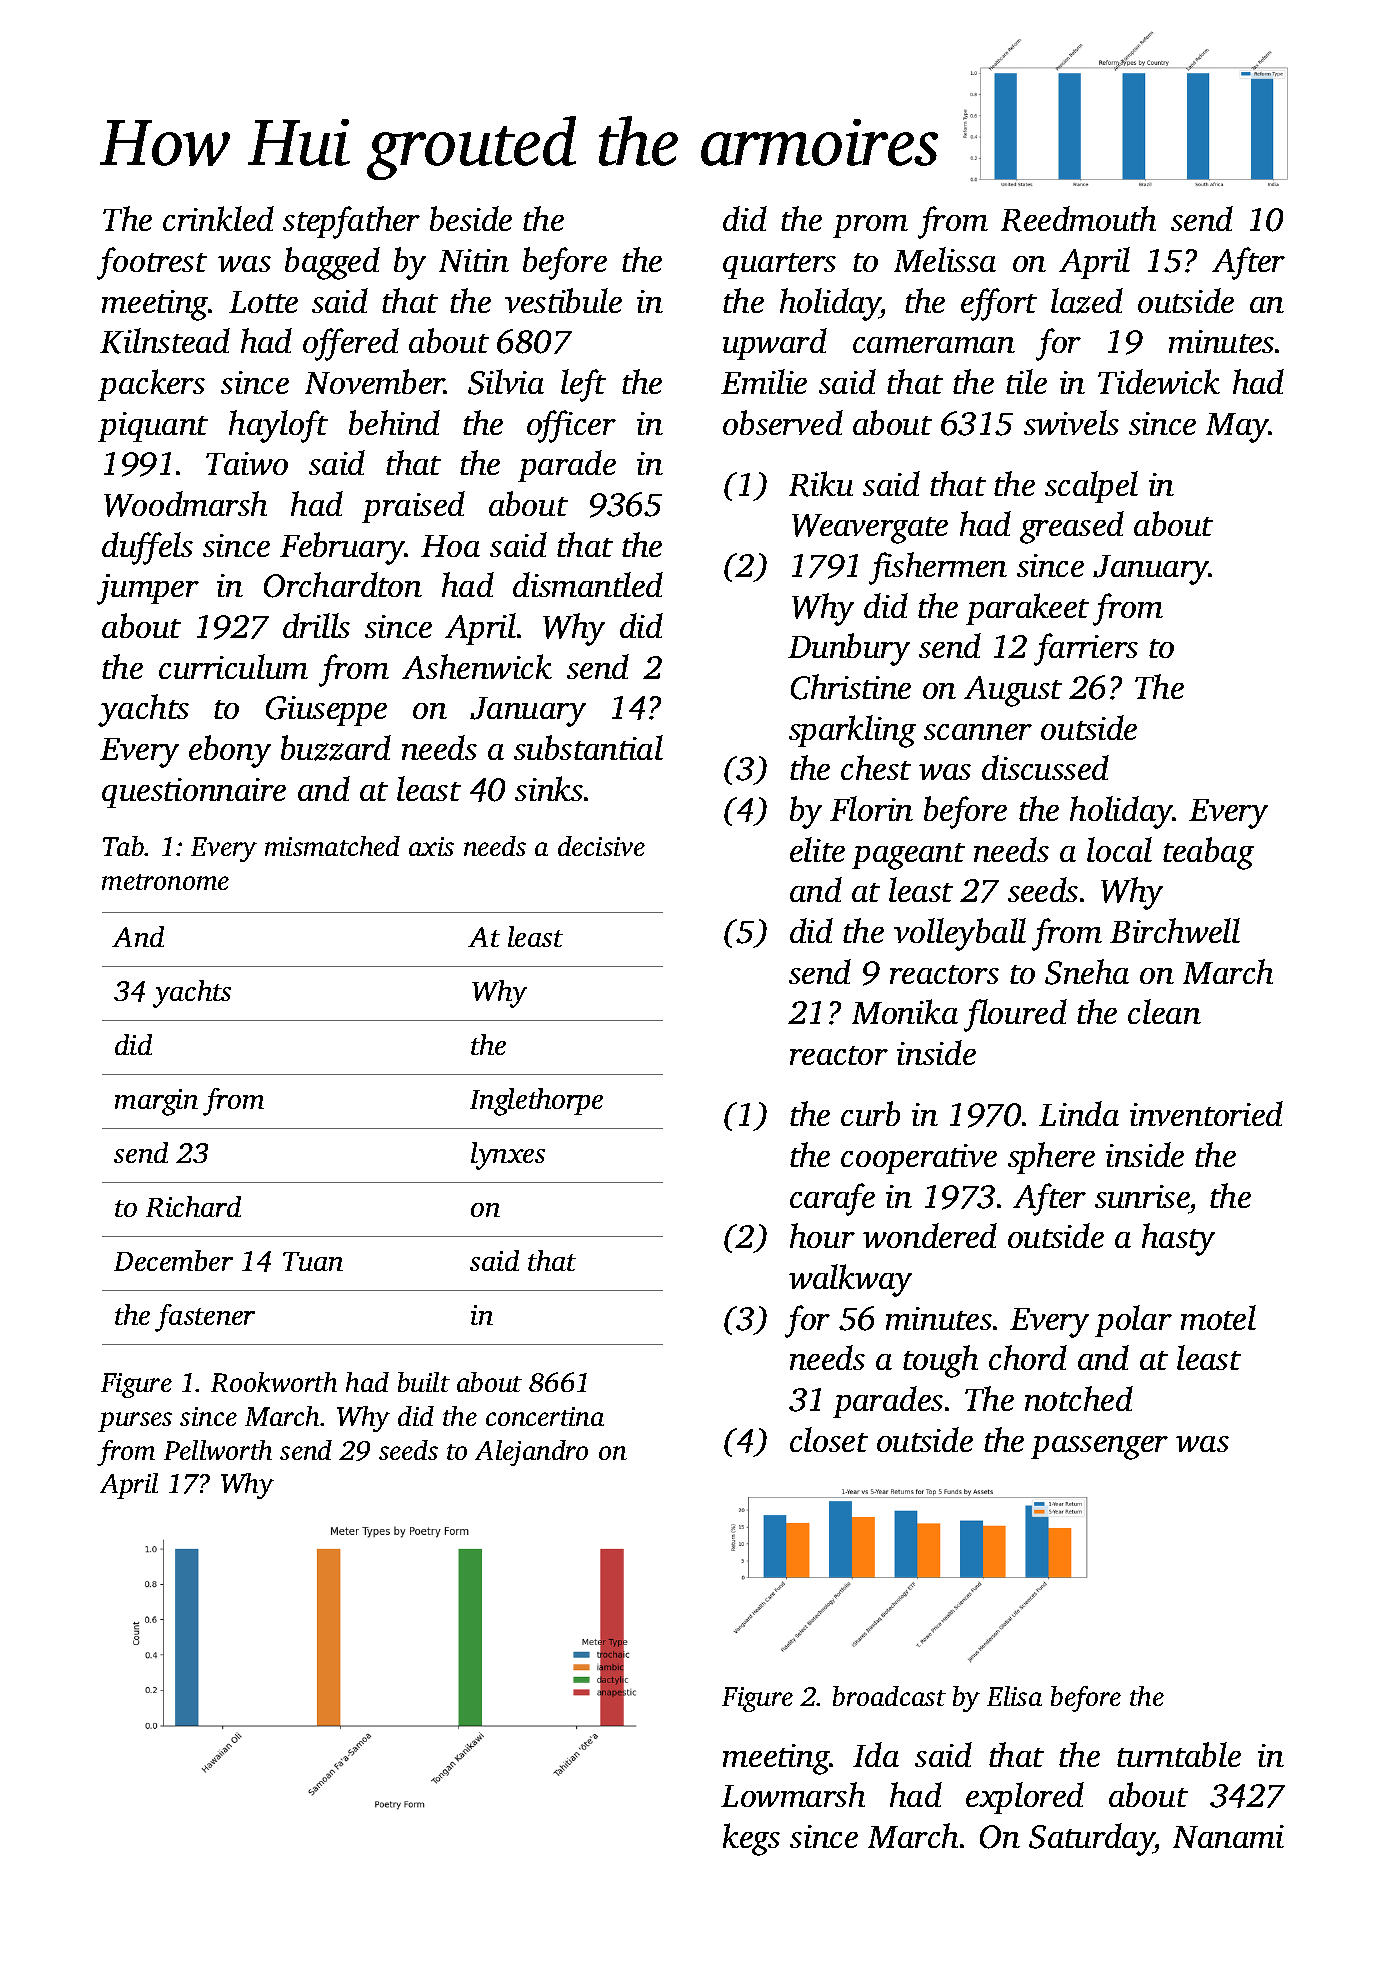  I want to click on offered, so click(351, 344).
